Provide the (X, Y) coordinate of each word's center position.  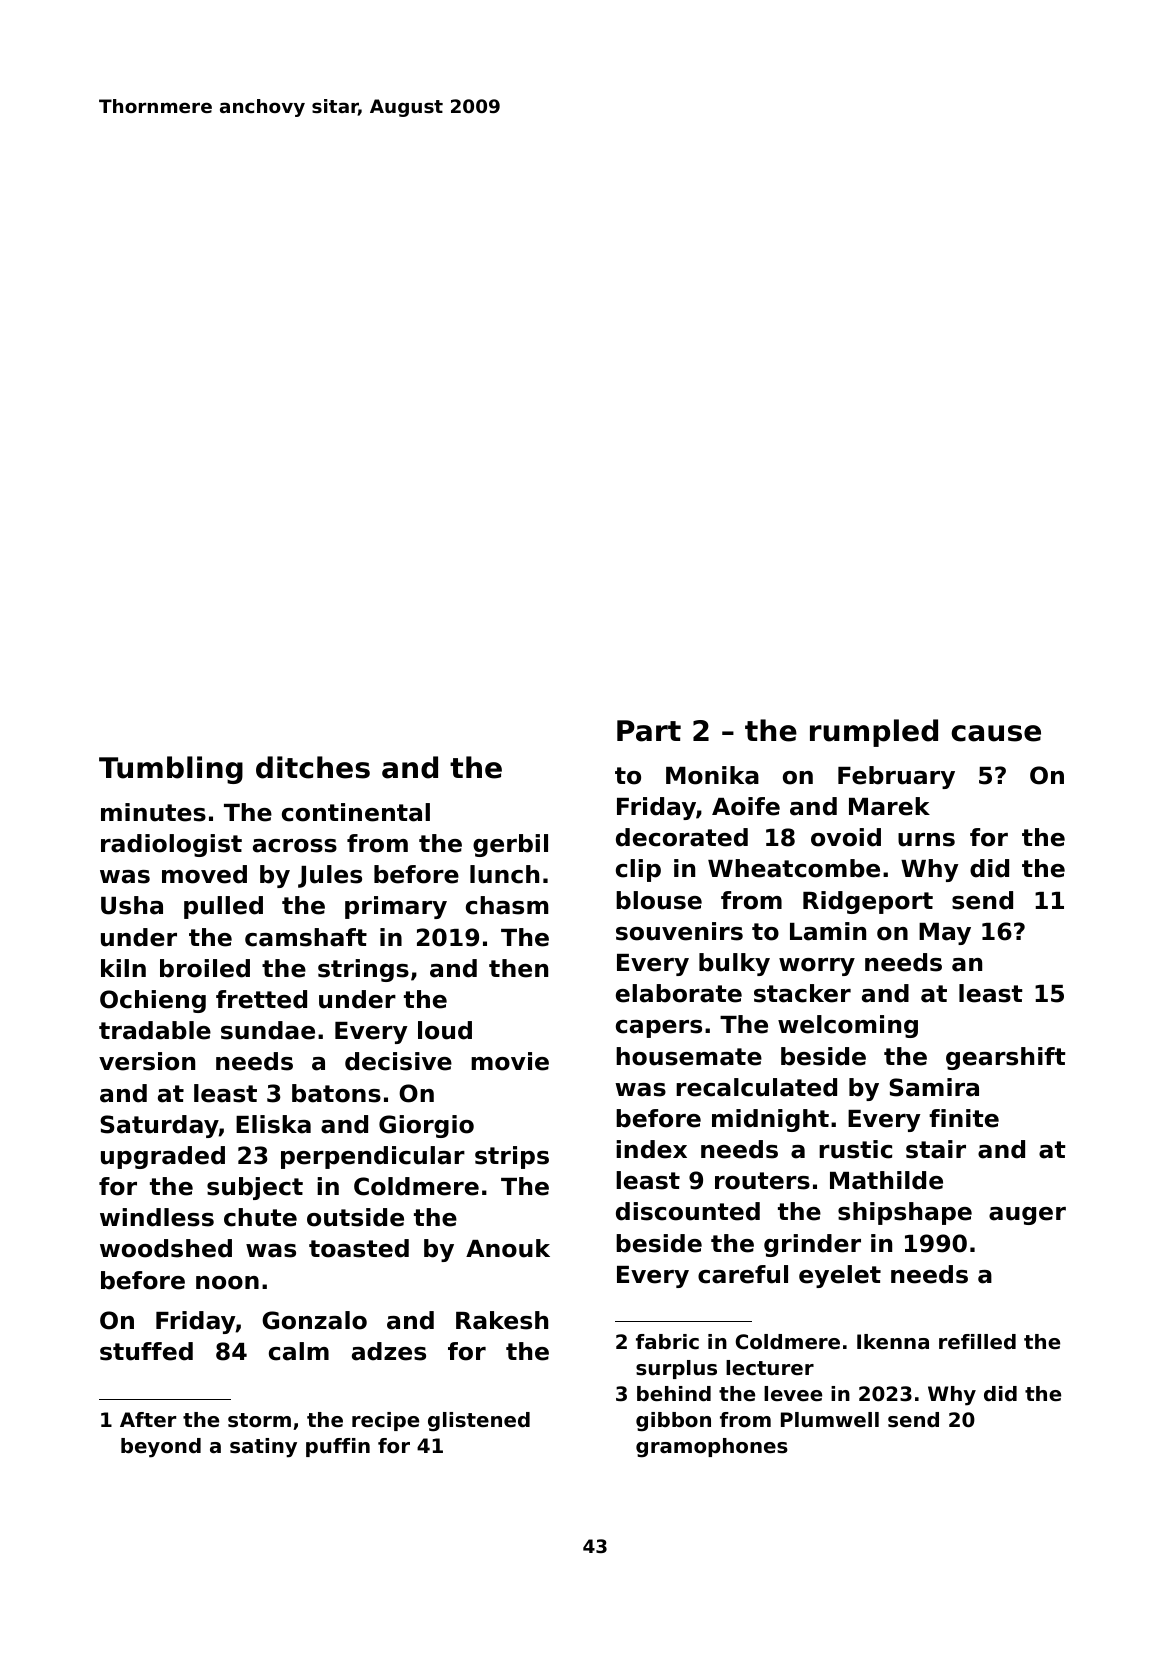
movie (510, 1061)
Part (649, 731)
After (148, 1420)
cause (996, 733)
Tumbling (171, 770)
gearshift (1005, 1058)
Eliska (273, 1124)
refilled (977, 1342)
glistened (479, 1422)
